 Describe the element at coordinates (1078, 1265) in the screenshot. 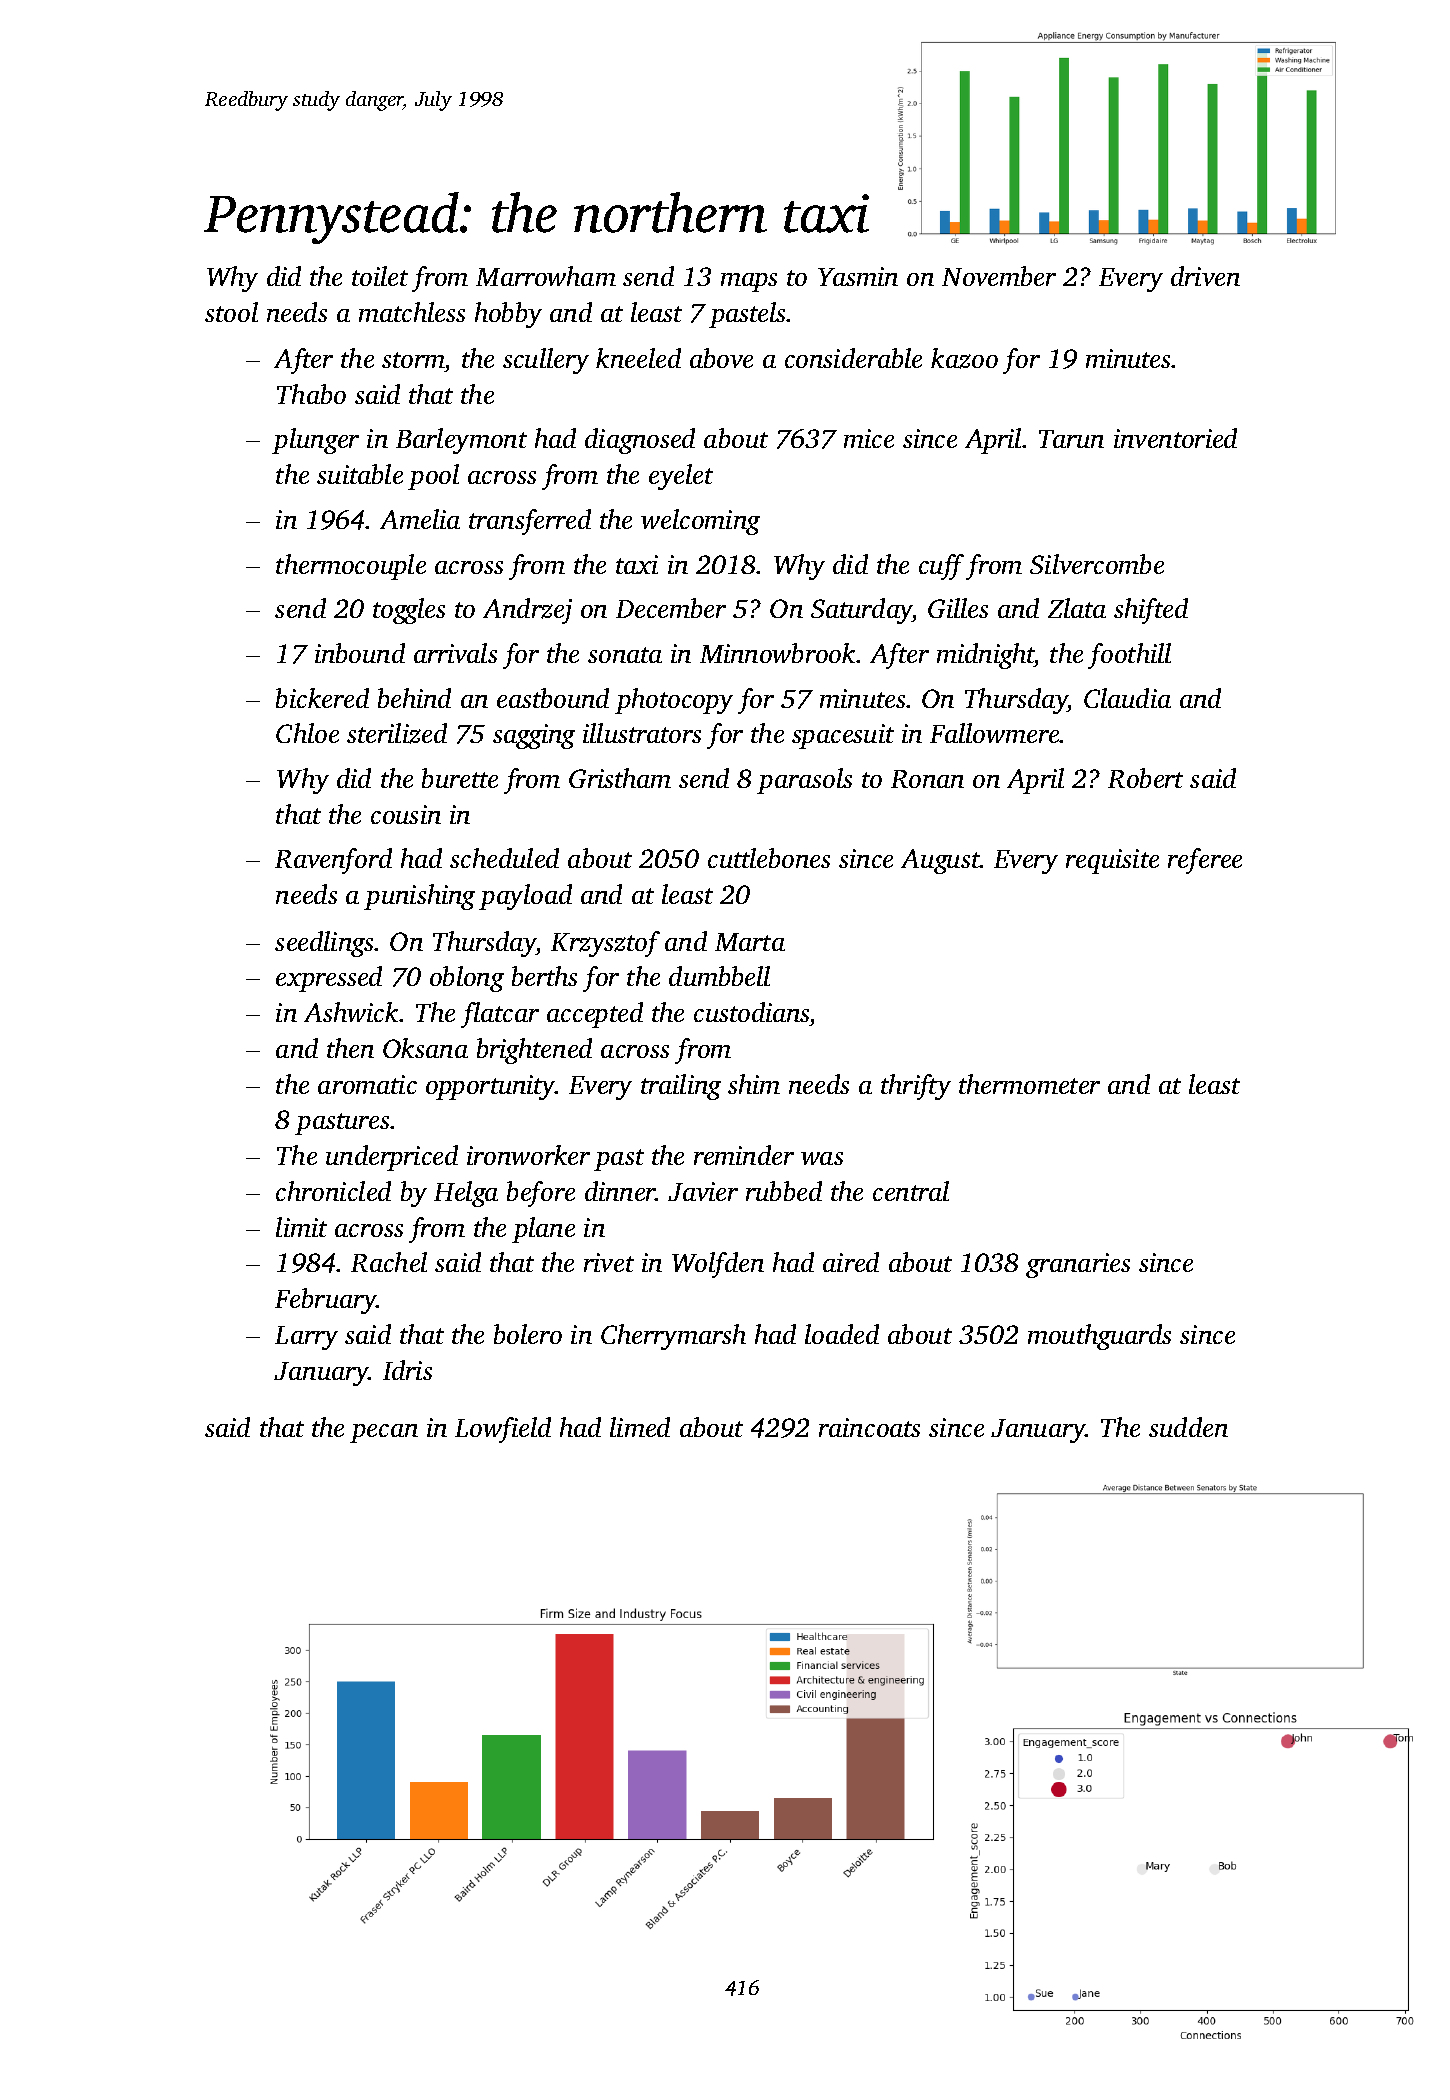

I see `granaries` at that location.
